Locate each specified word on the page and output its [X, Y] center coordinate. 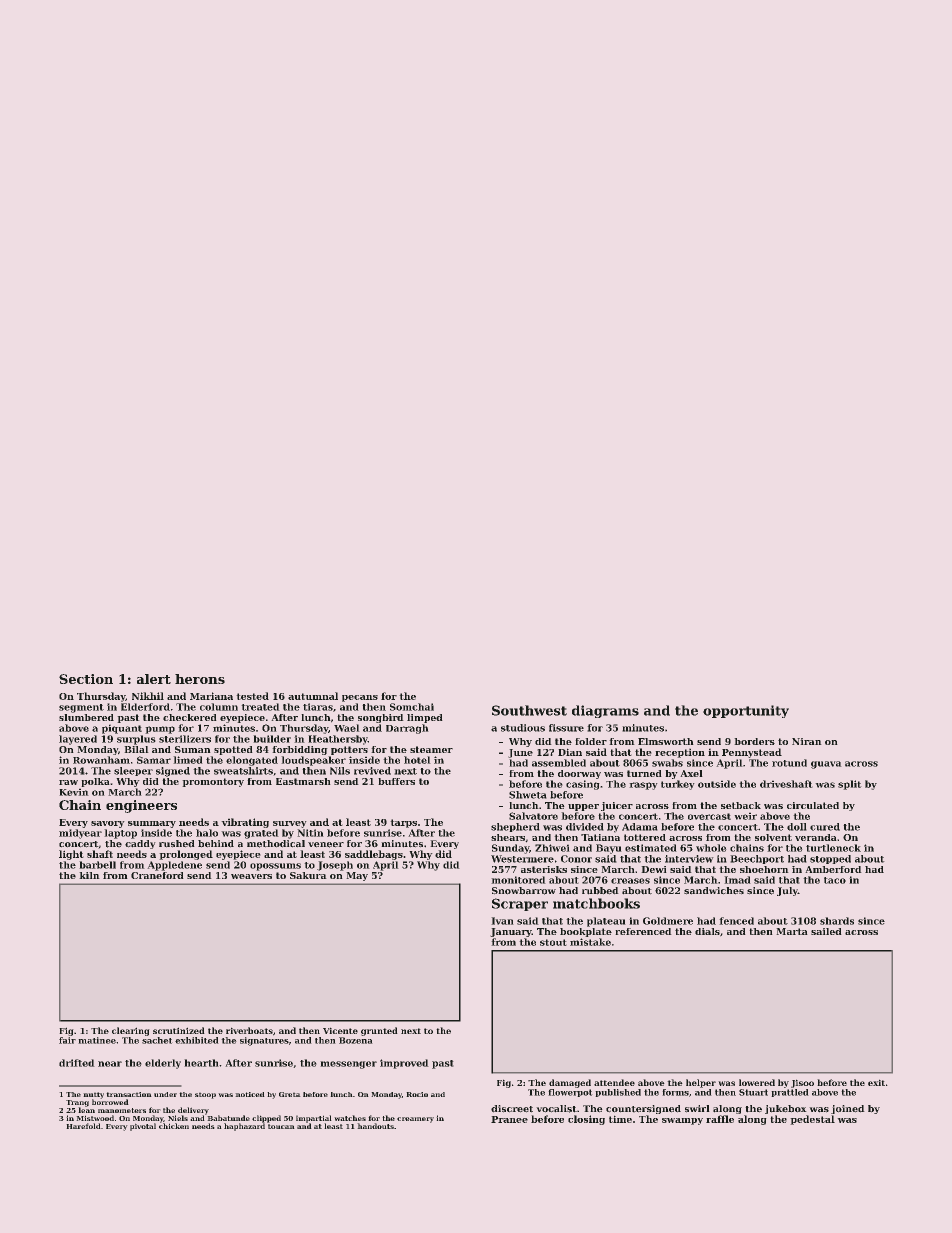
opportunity [746, 711]
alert [154, 679]
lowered [757, 1082]
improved [404, 1064]
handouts [375, 1126]
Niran [807, 741]
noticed [250, 1094]
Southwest [529, 710]
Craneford [157, 875]
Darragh [407, 729]
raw [68, 782]
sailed [826, 931]
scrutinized [179, 1030]
